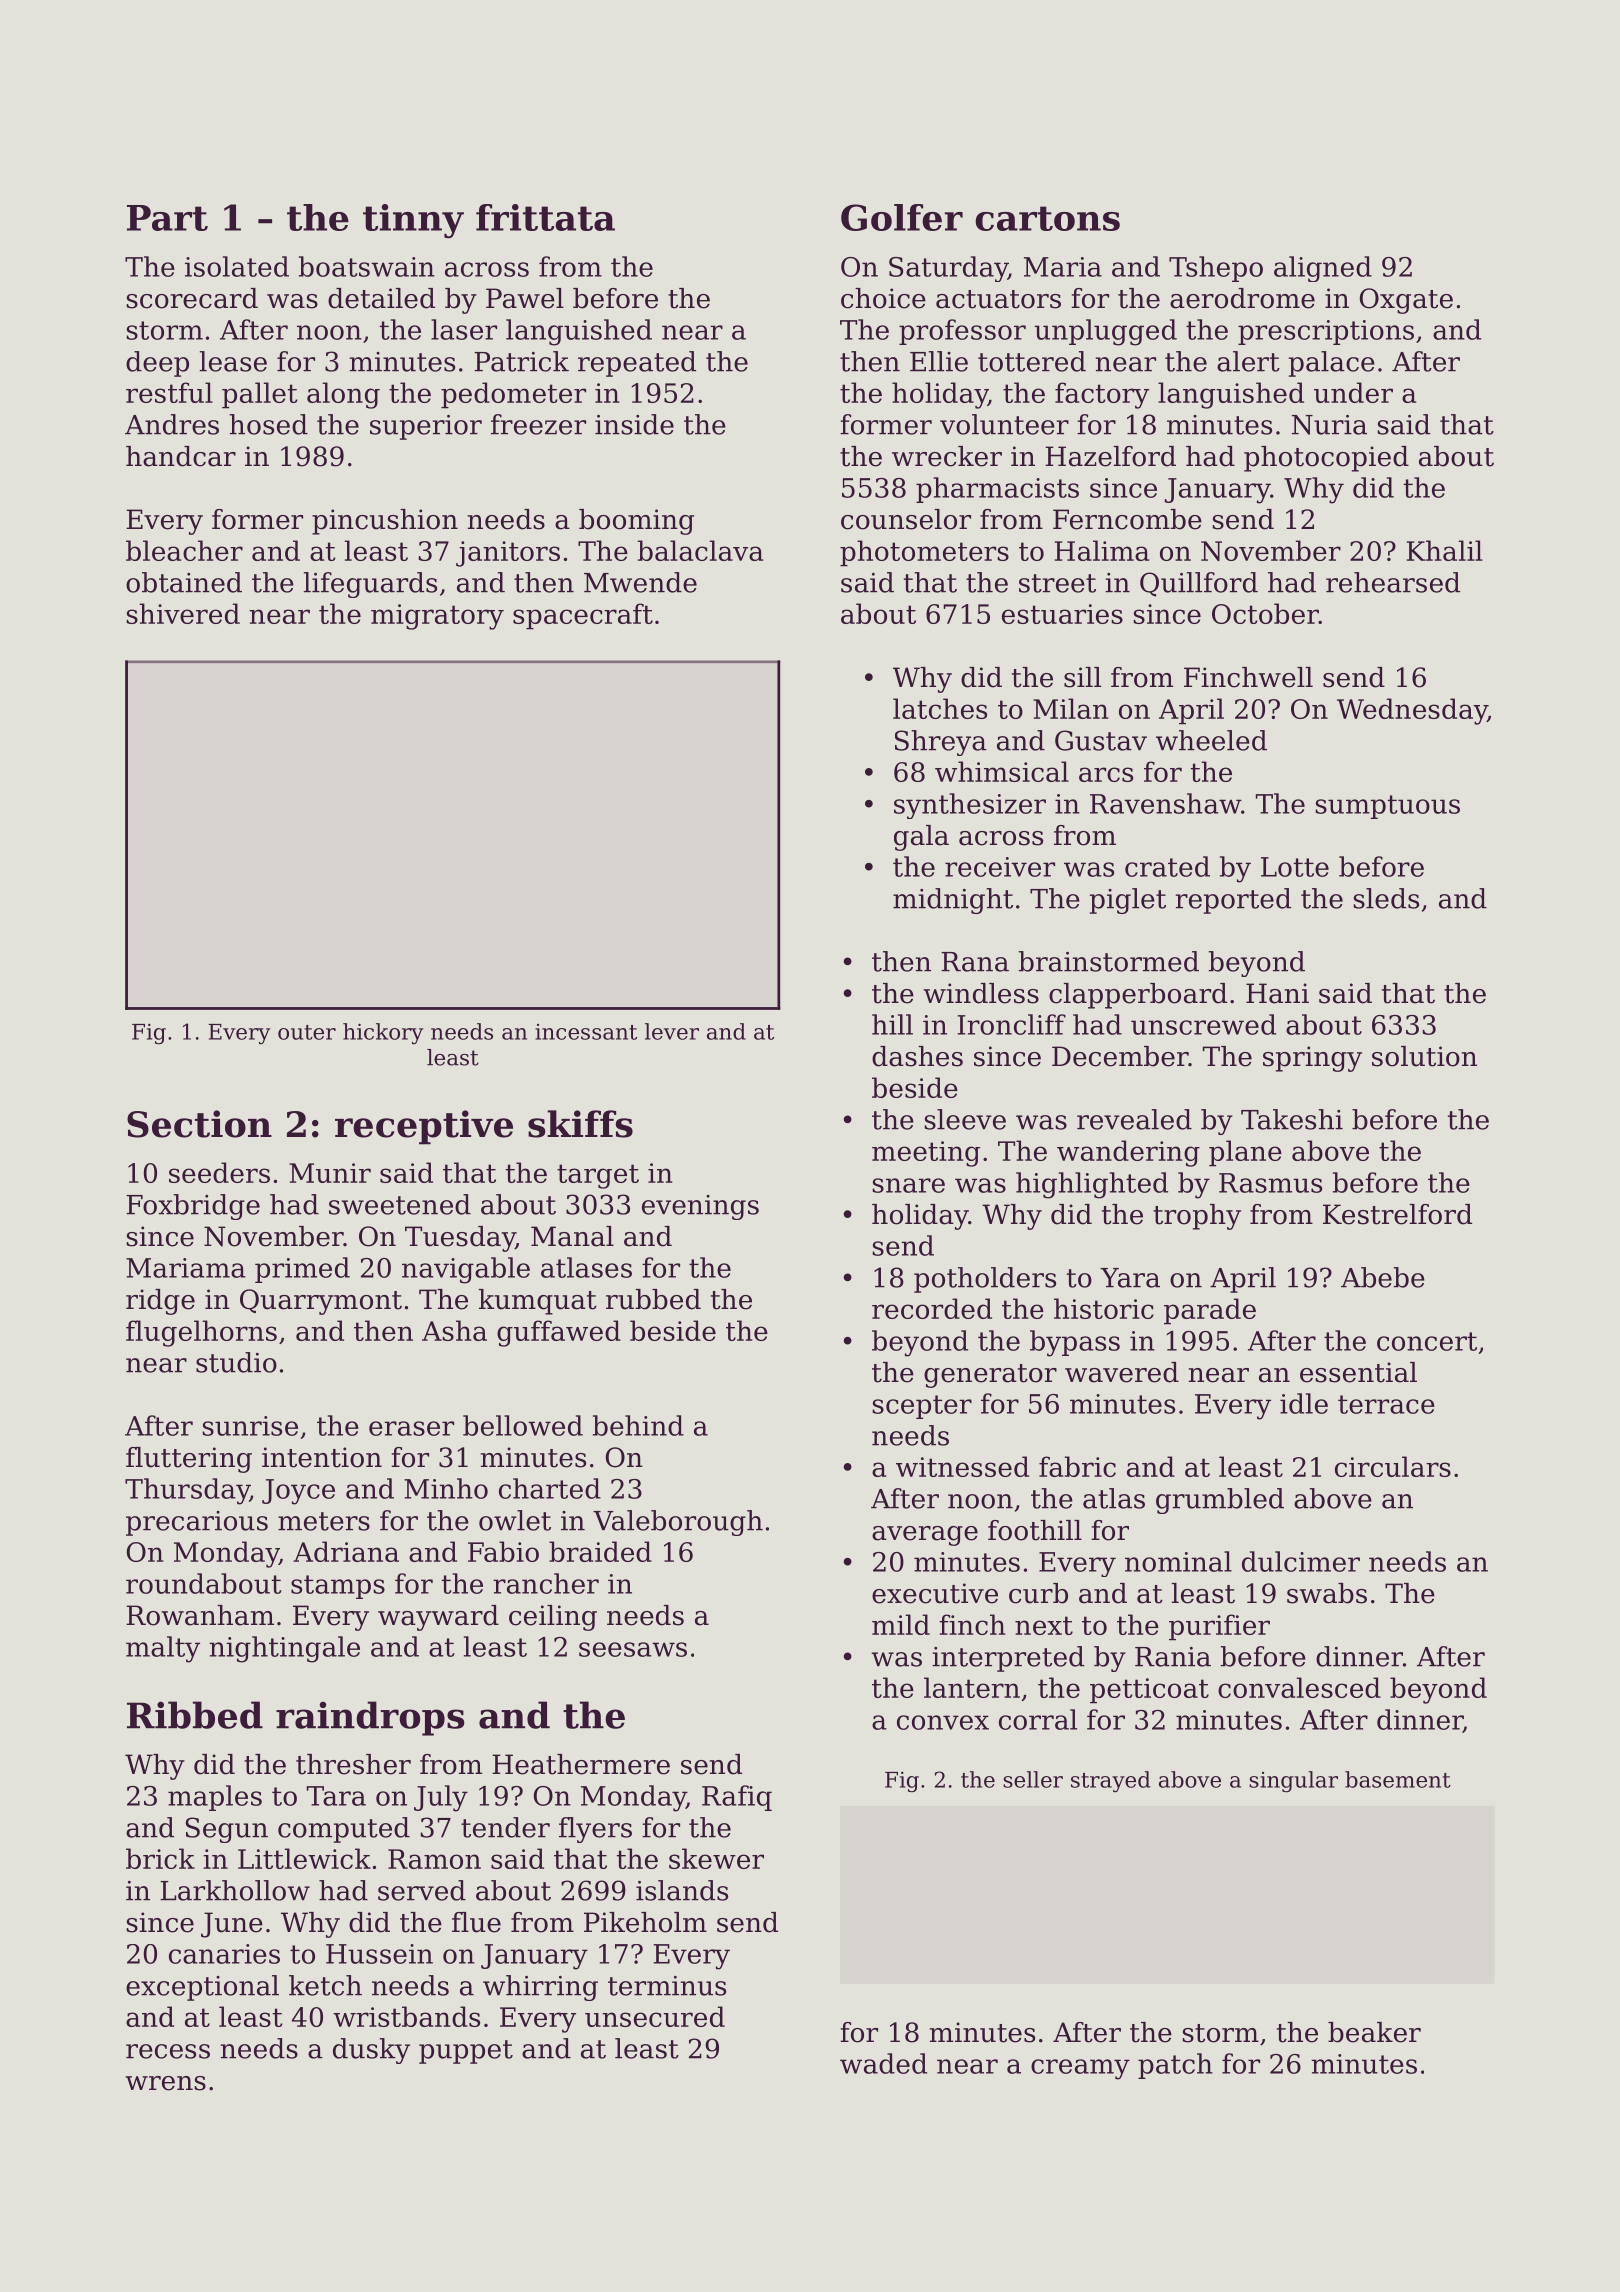 Image resolution: width=1620 pixels, height=2292 pixels. Describe the element at coordinates (330, 1173) in the page. I see `Munir` at that location.
